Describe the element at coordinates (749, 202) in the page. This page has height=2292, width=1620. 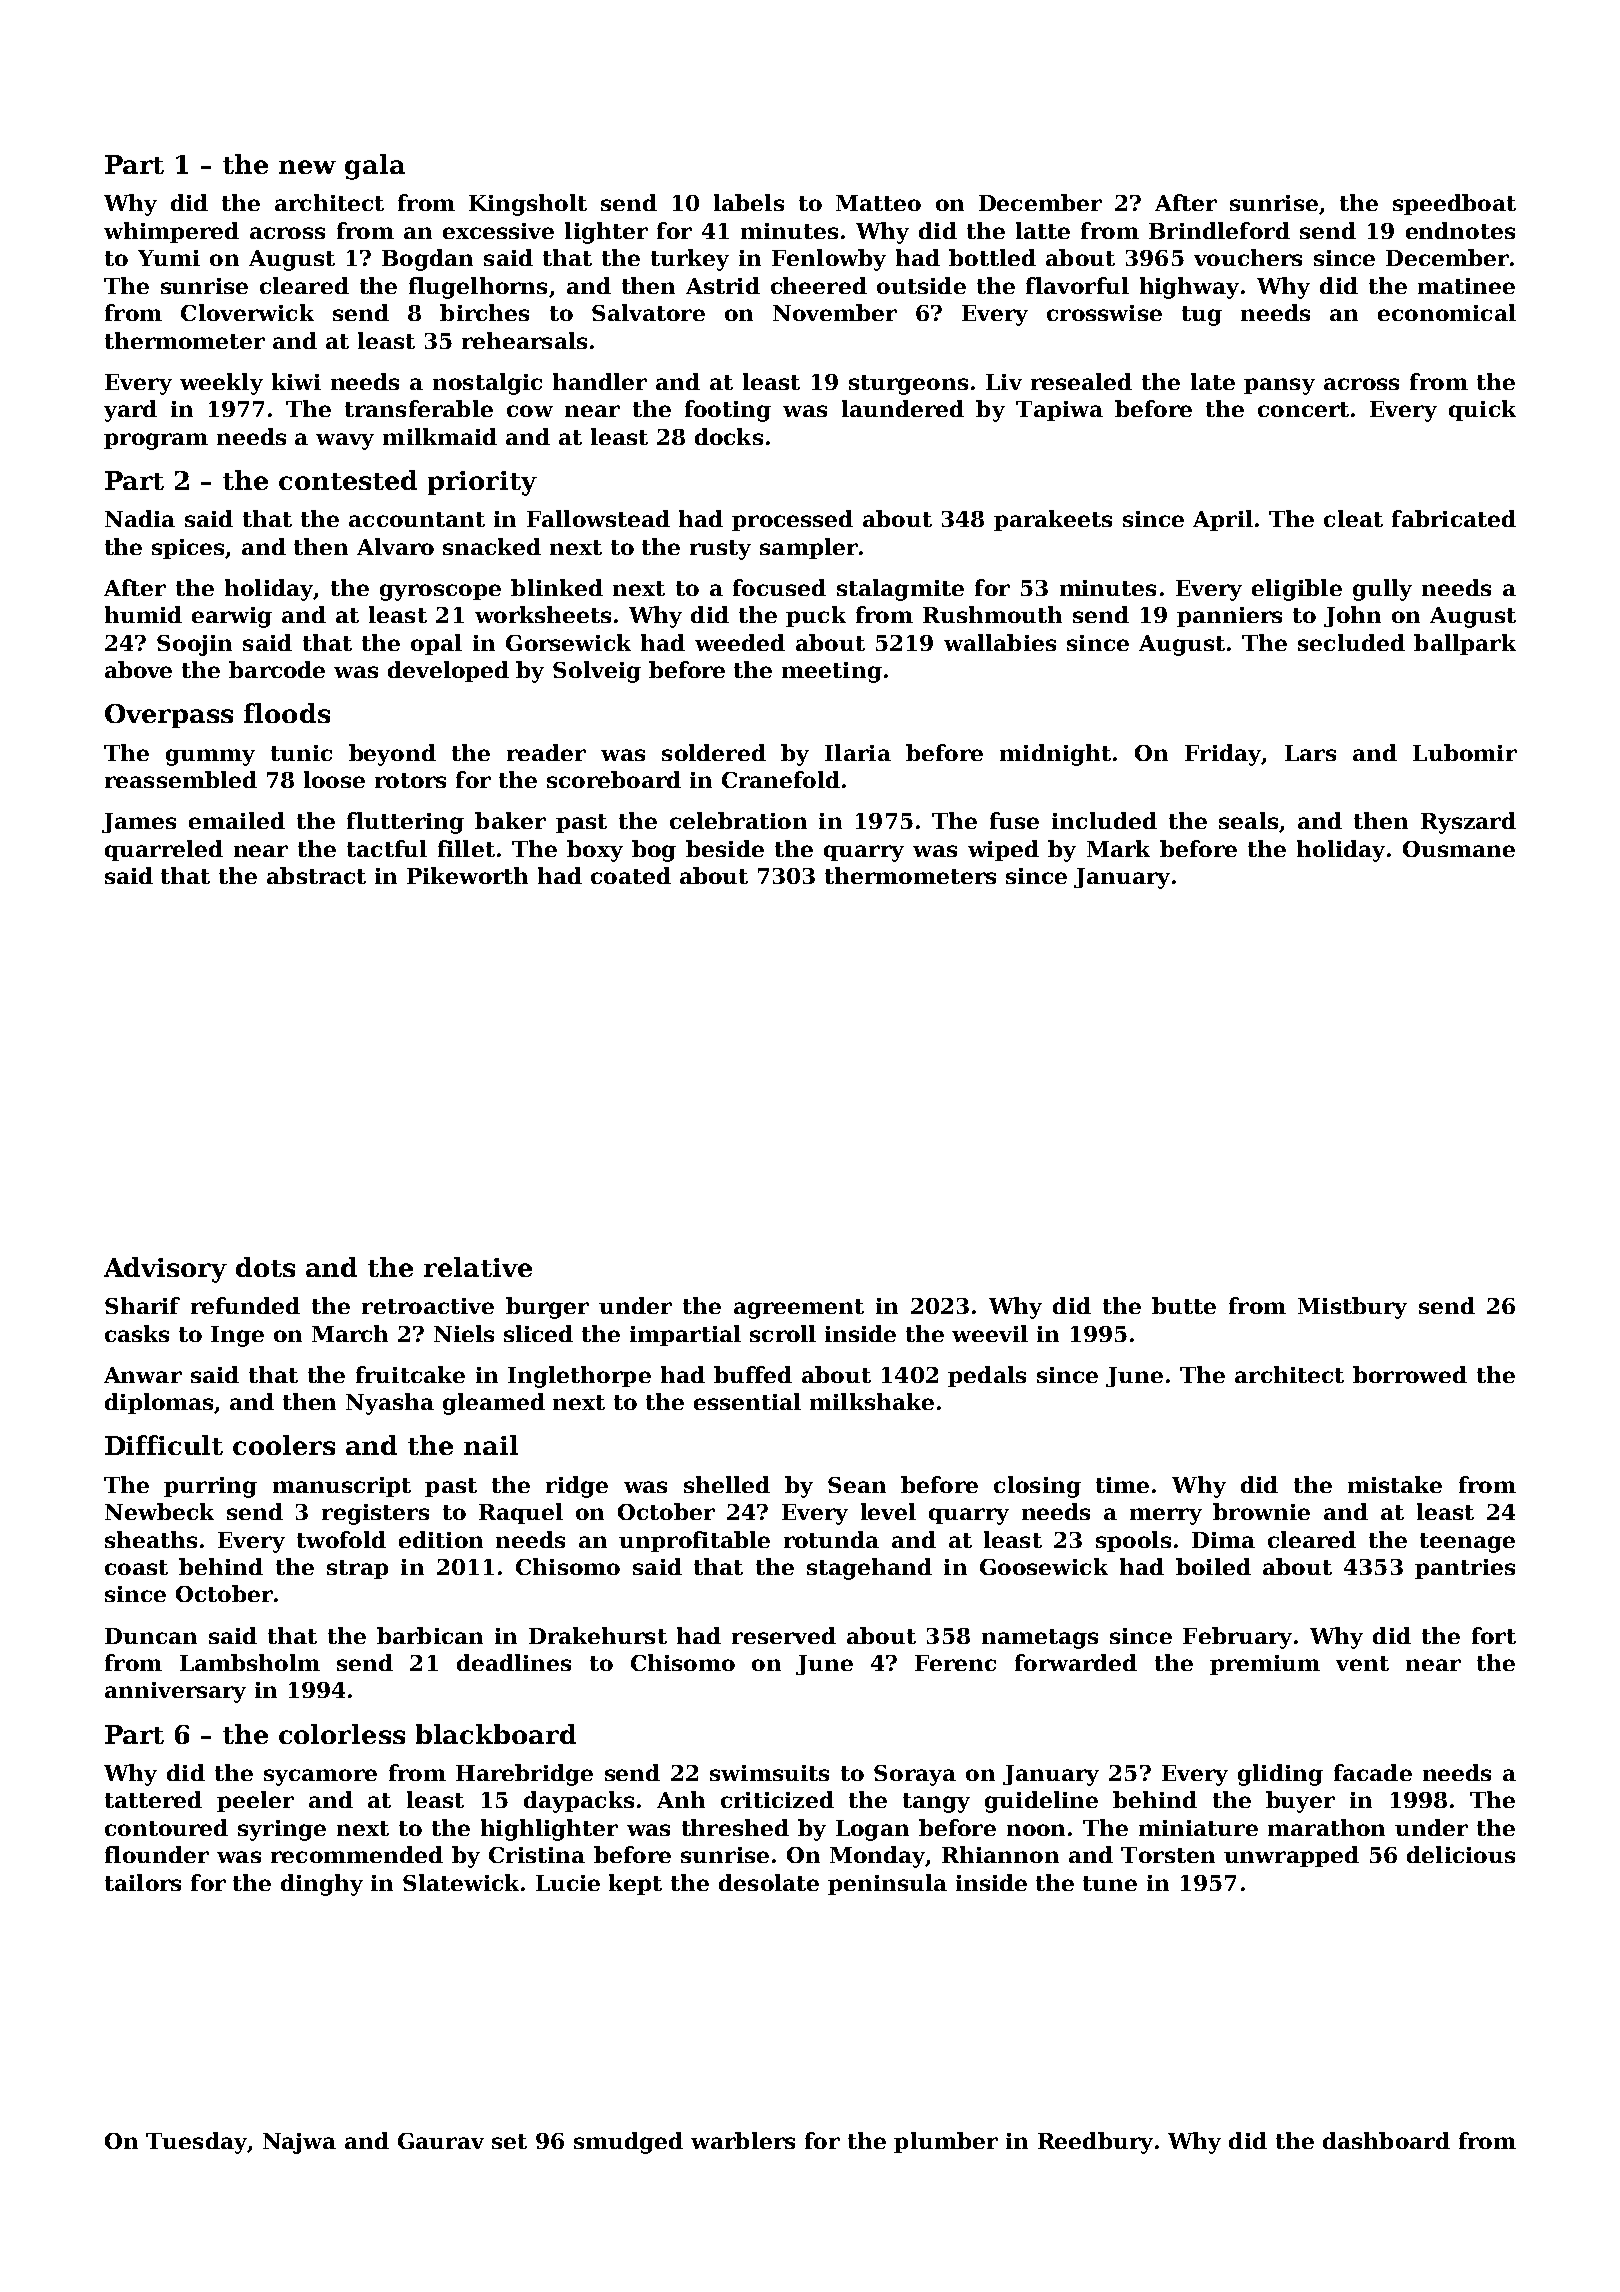
I see `labels` at that location.
